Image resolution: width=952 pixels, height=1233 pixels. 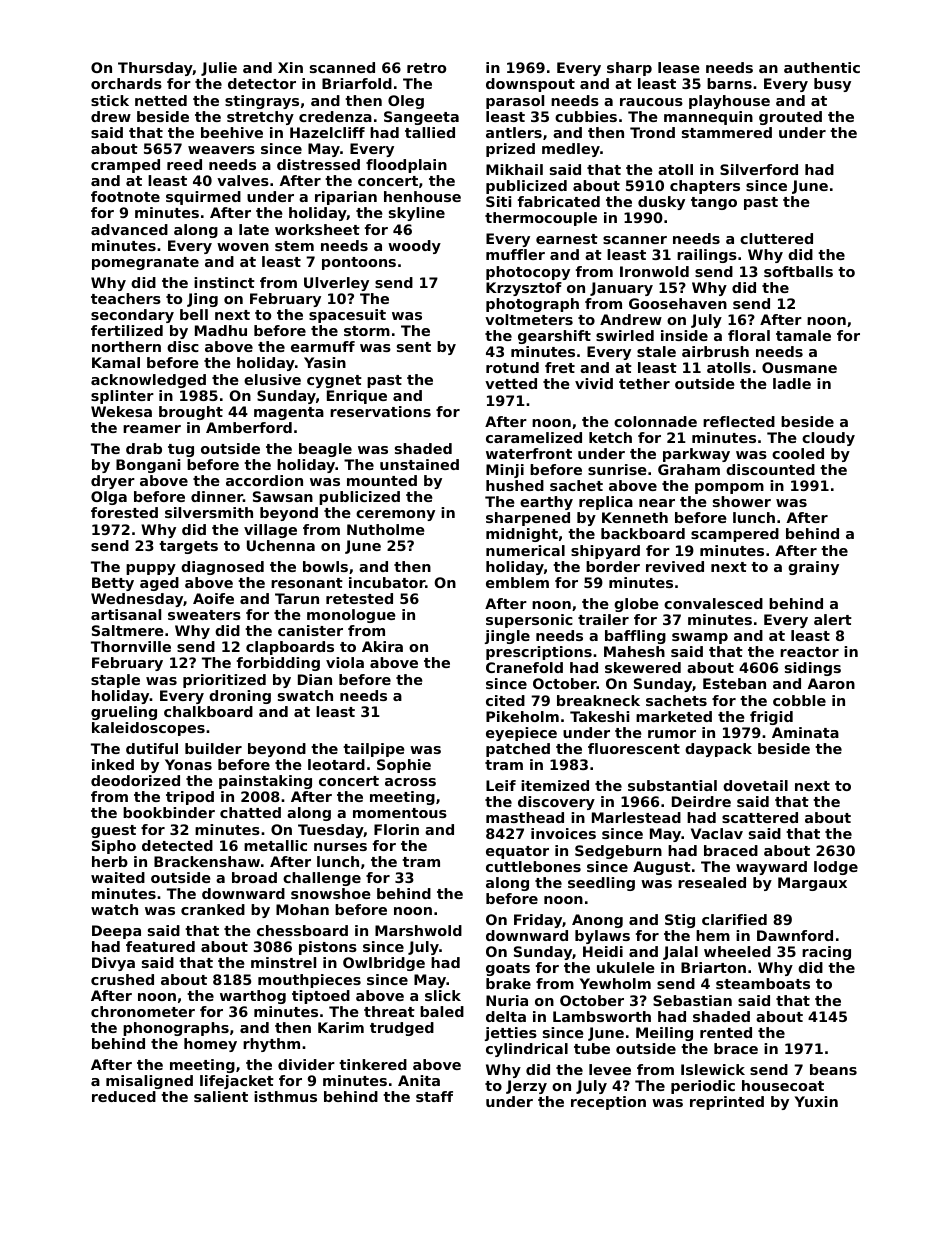 I want to click on barns, so click(x=729, y=83).
